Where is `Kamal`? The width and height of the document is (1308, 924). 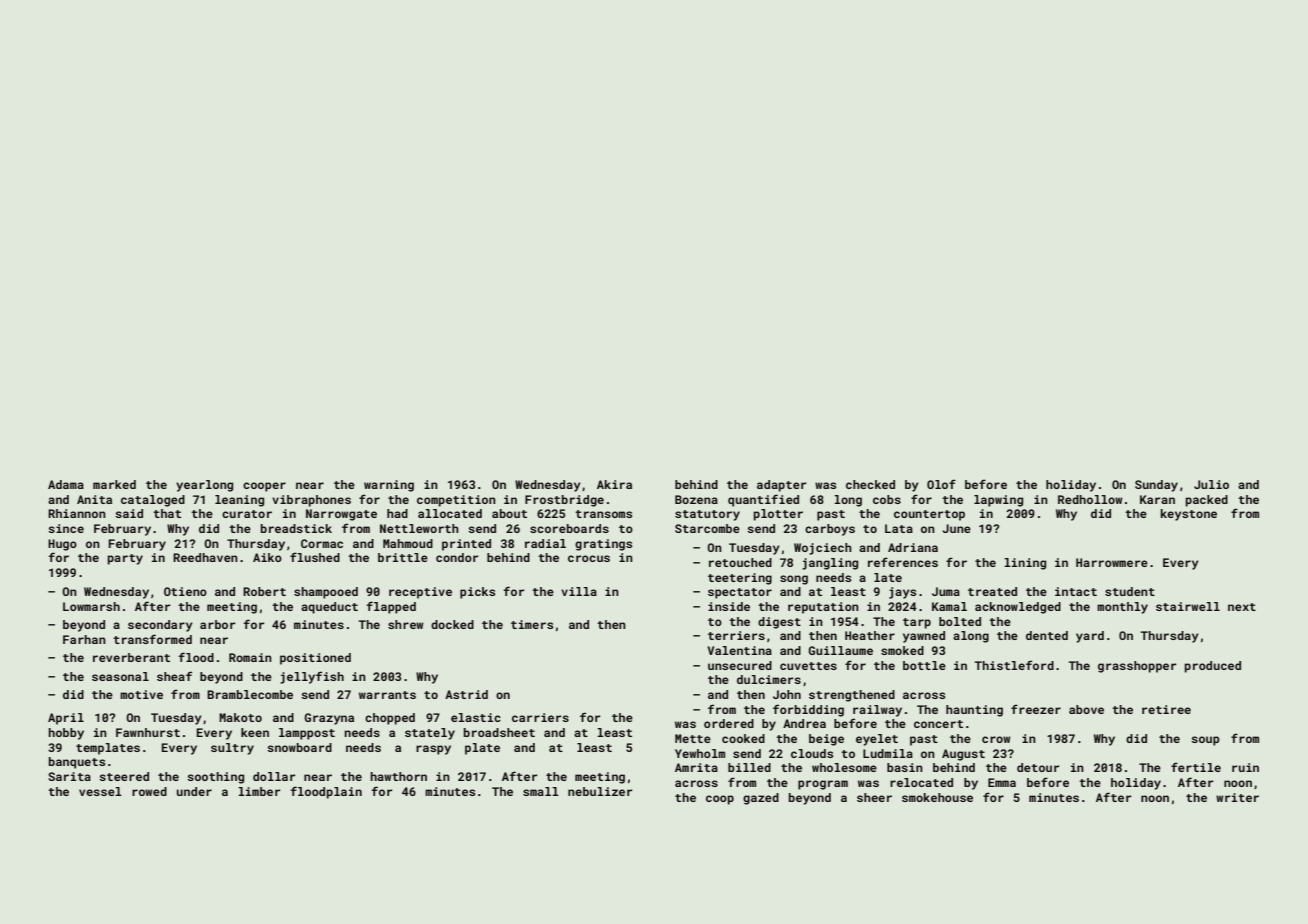
Kamal is located at coordinates (949, 606).
